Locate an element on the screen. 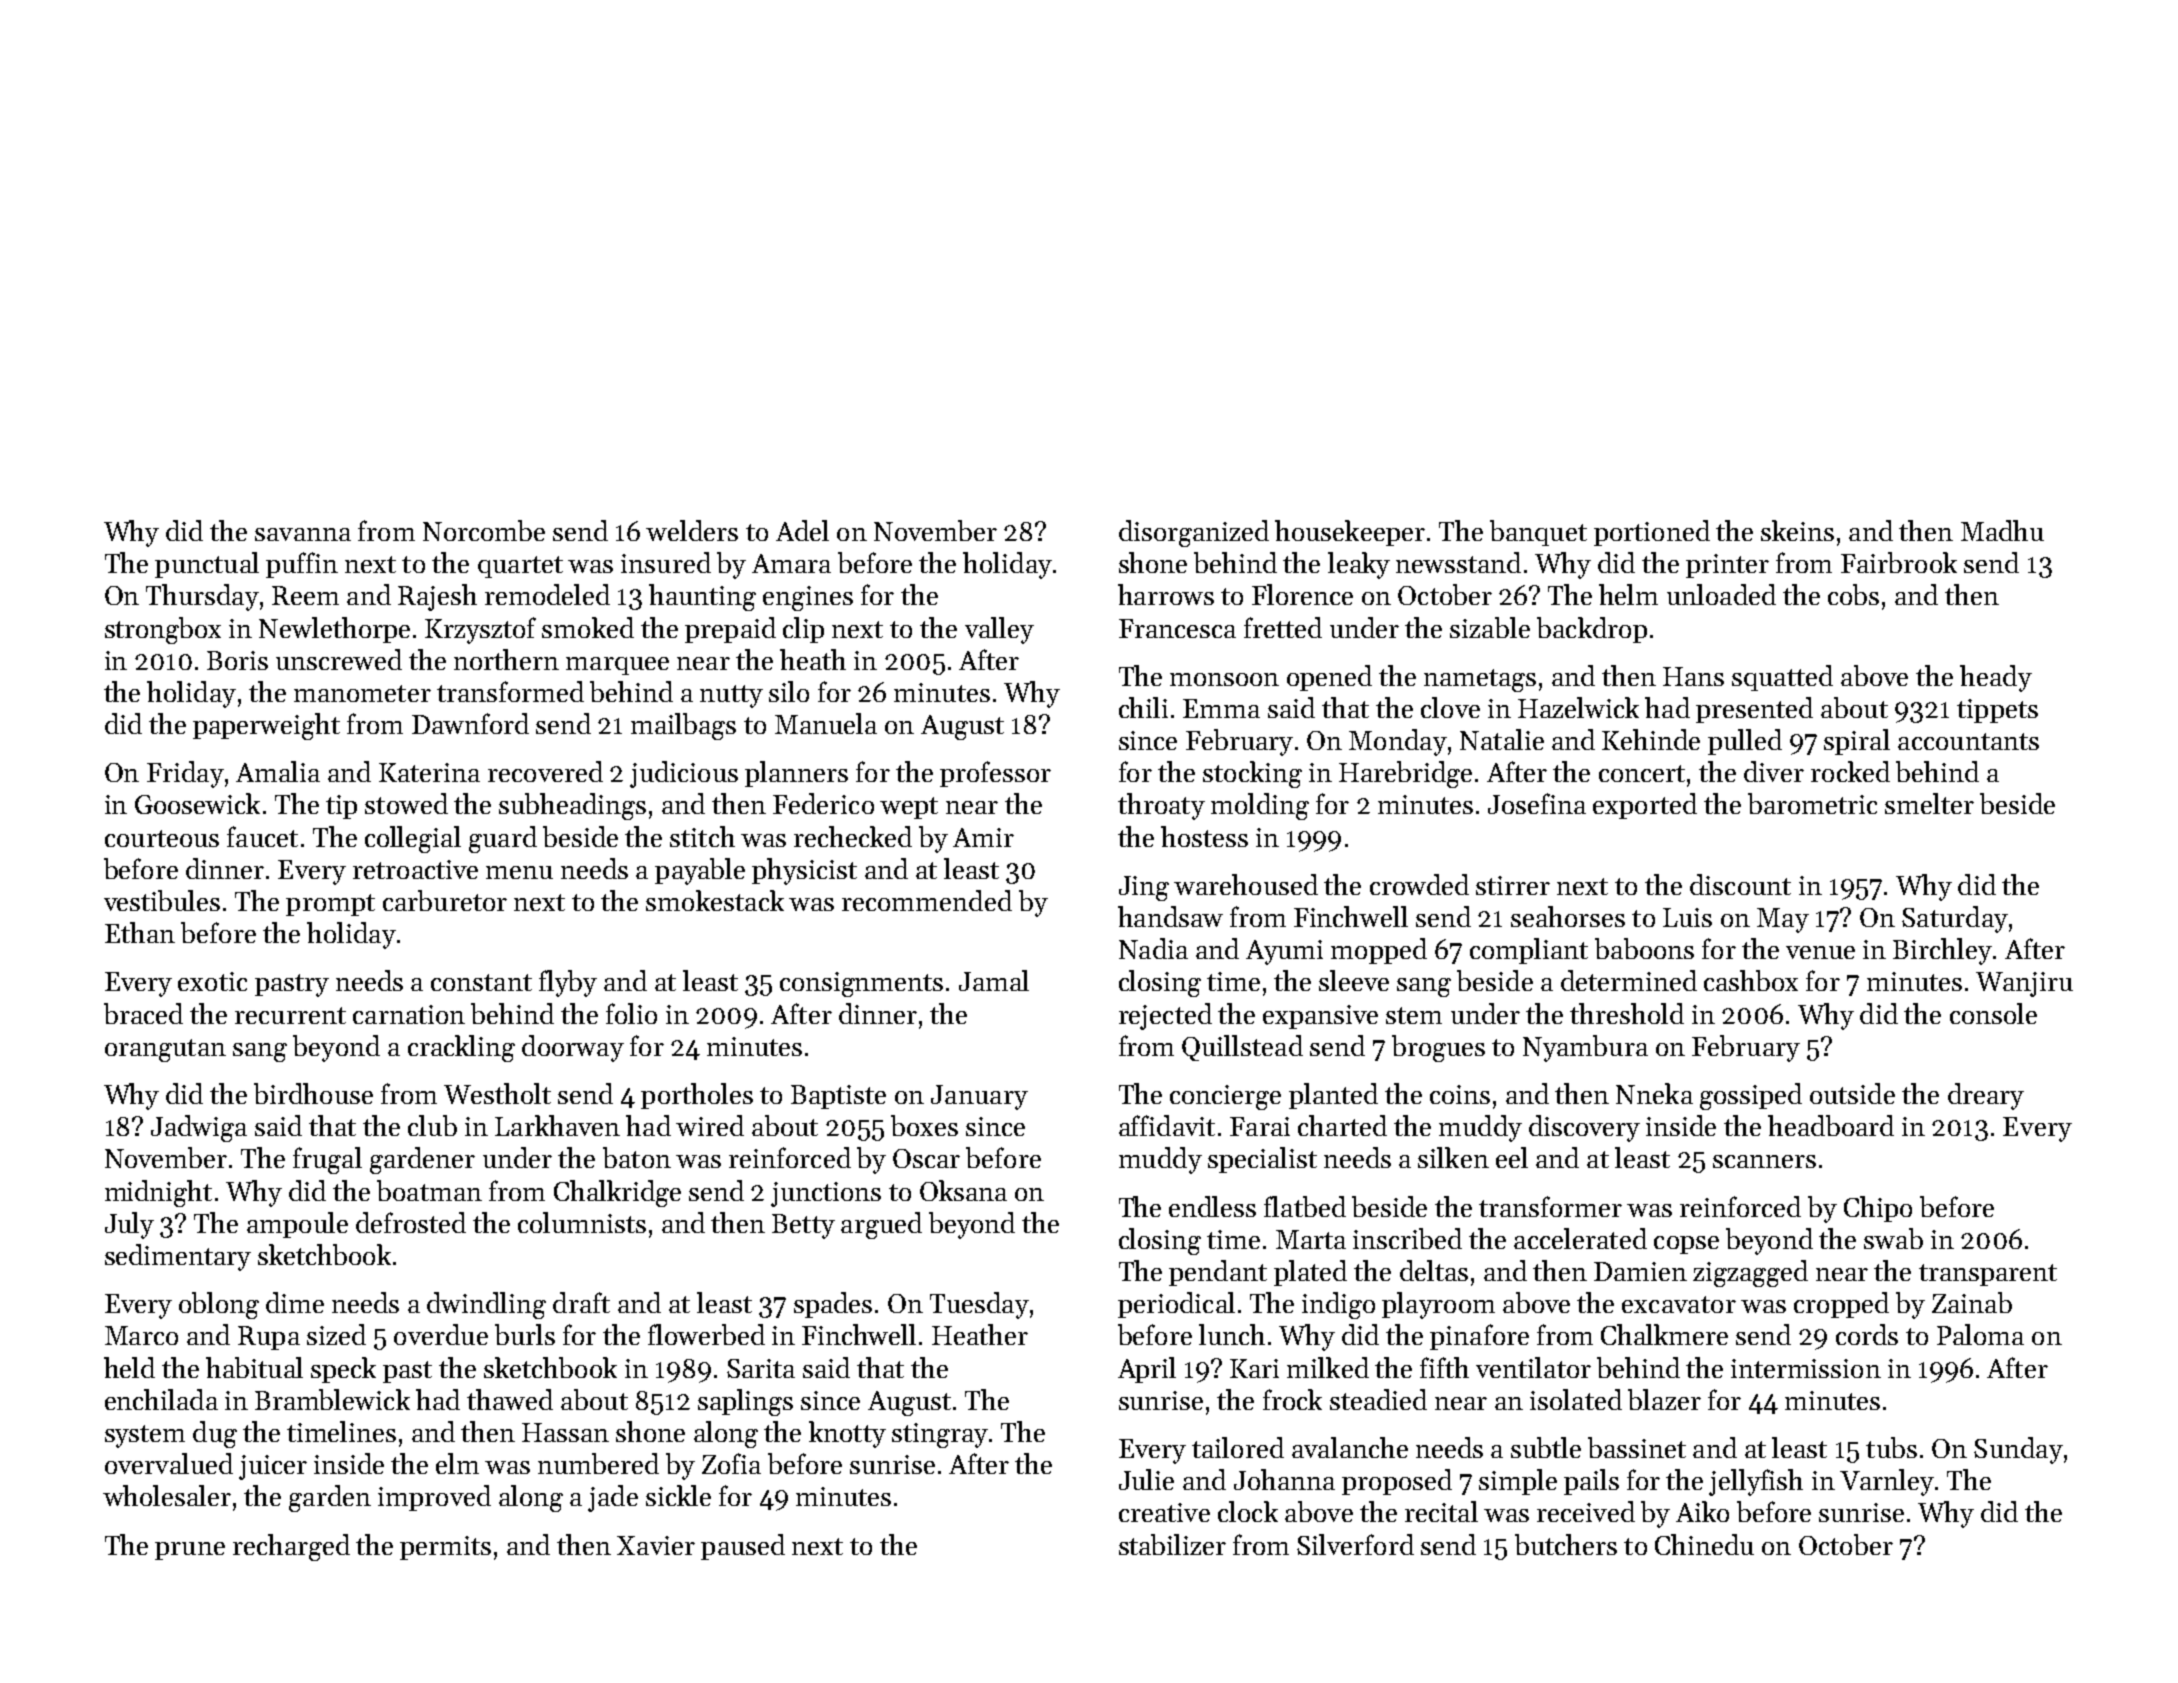 The height and width of the screenshot is (1683, 2178). disorganized is located at coordinates (1194, 533).
